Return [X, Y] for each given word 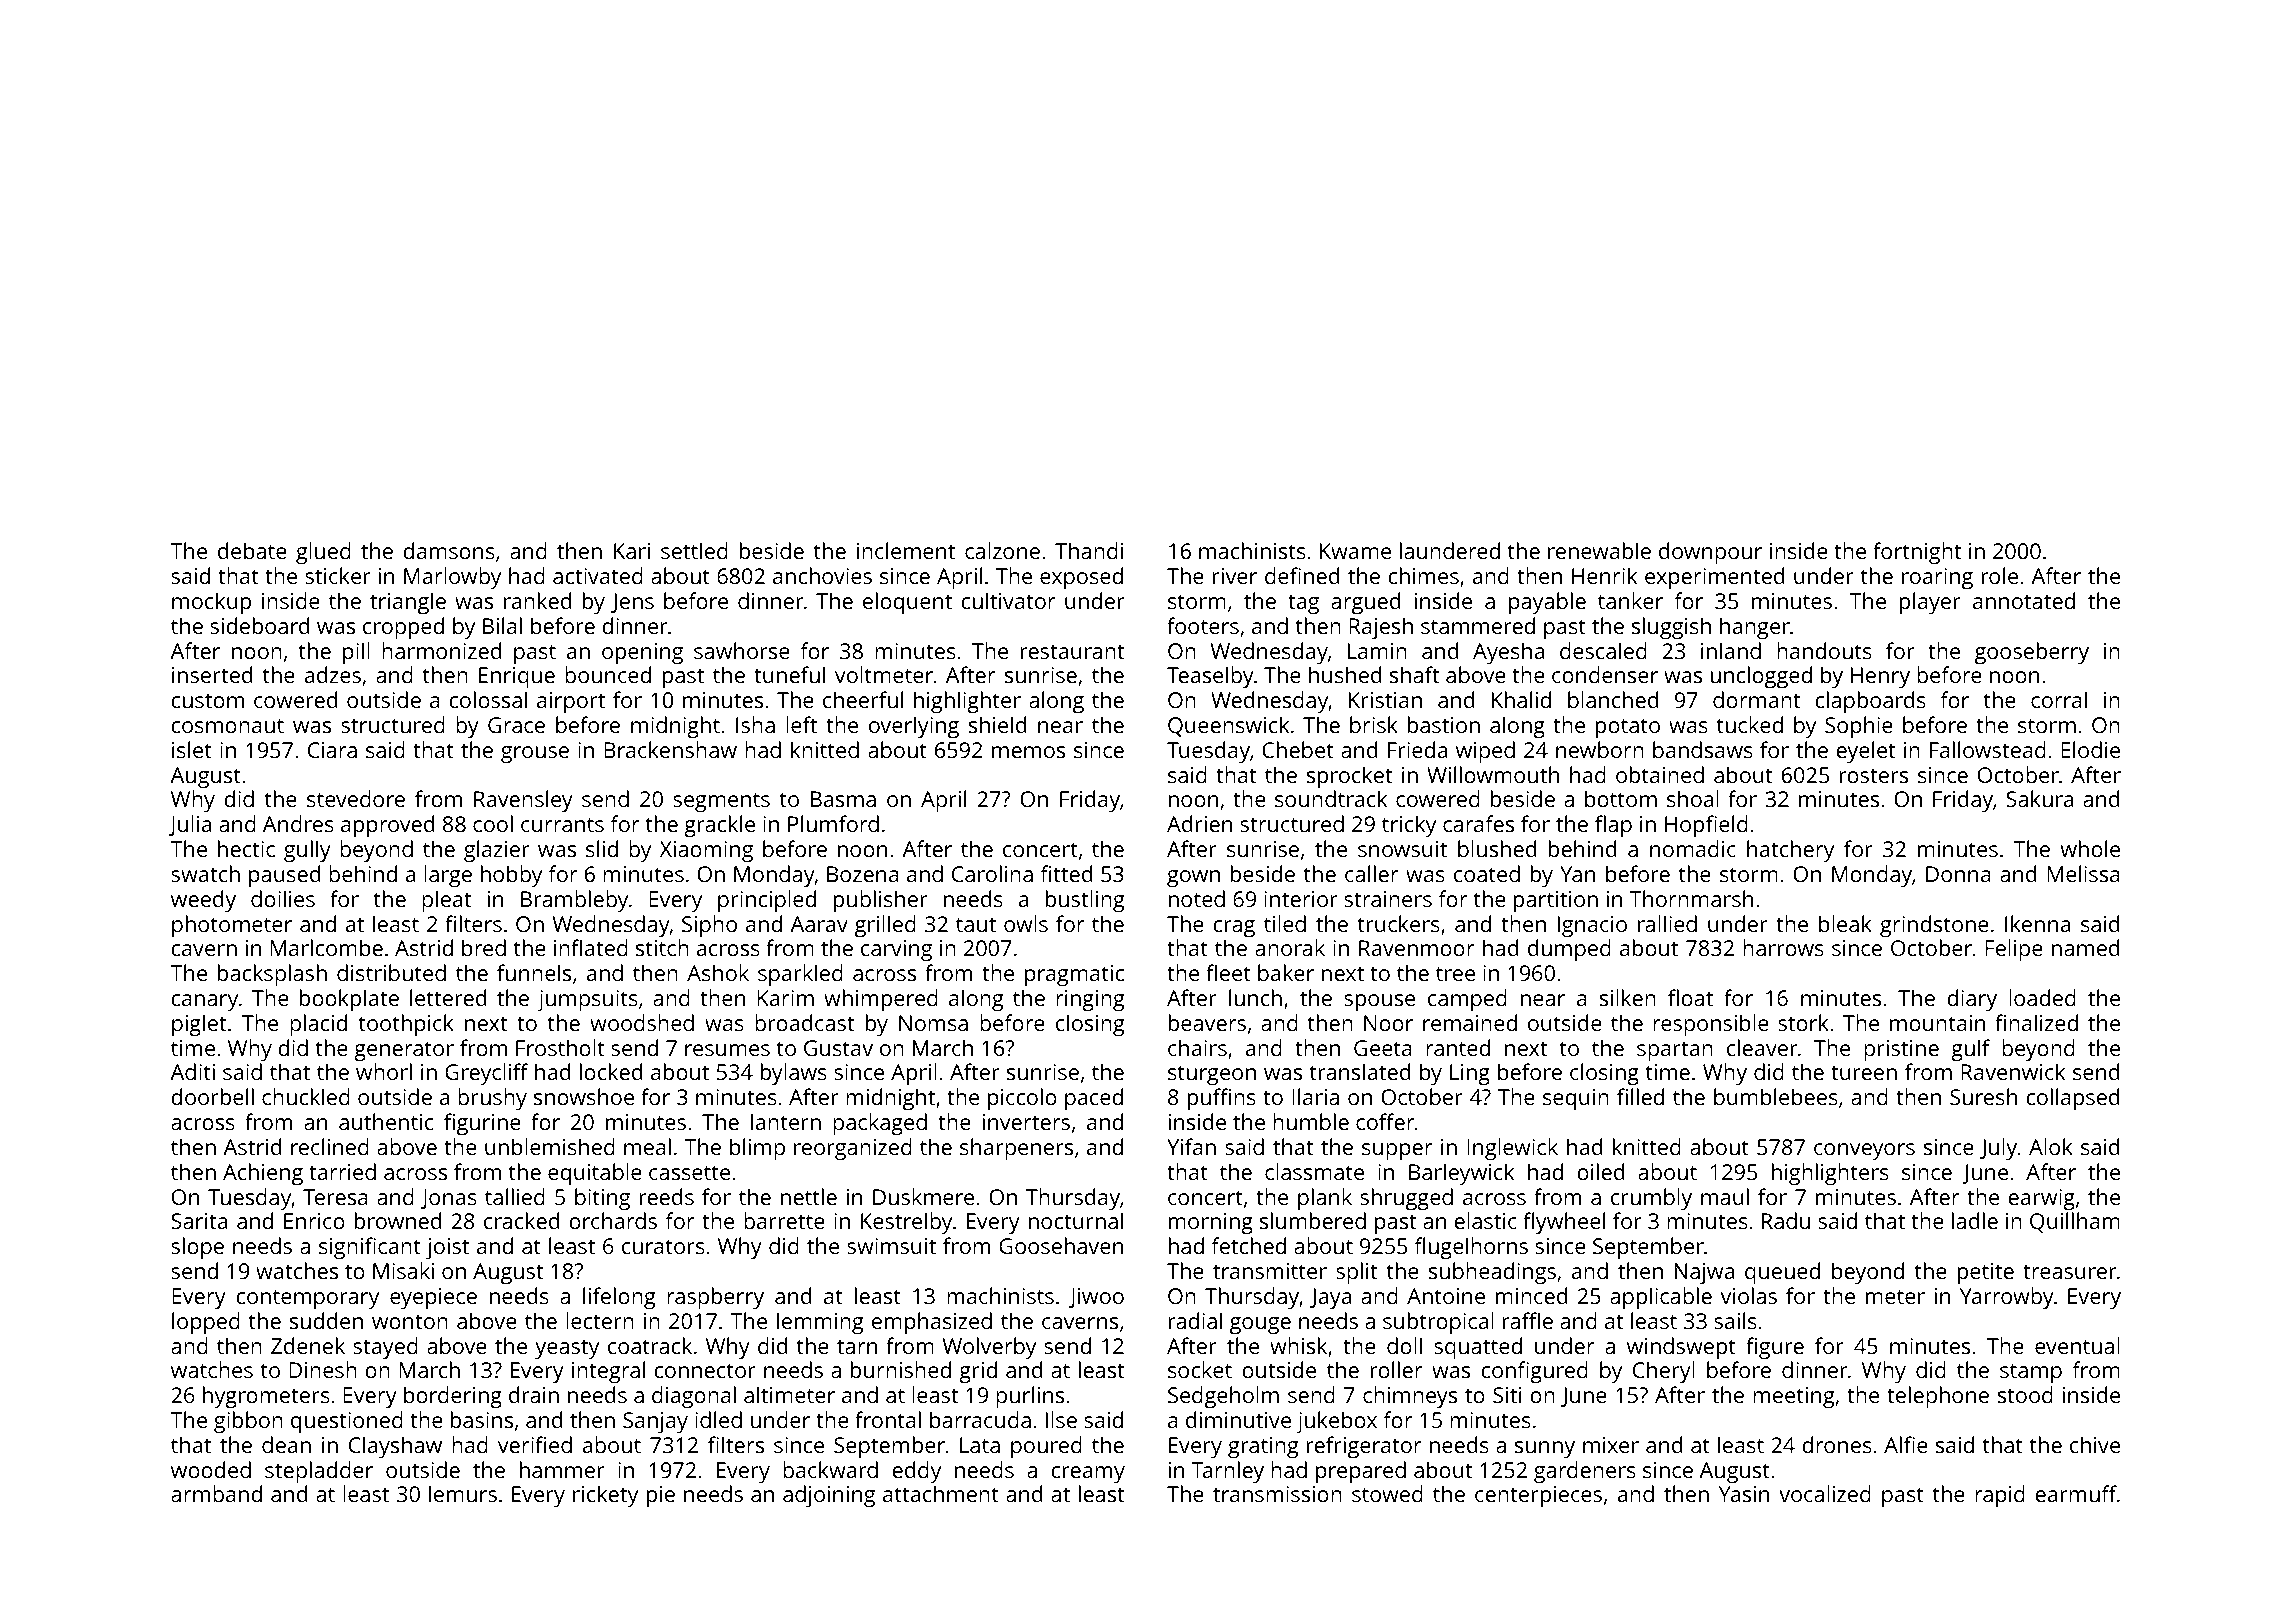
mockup [211, 603]
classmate [1314, 1171]
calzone [1002, 550]
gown [1193, 878]
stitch [662, 947]
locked [611, 1071]
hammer [562, 1469]
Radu [1786, 1220]
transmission [1277, 1494]
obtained [1660, 774]
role [2000, 575]
